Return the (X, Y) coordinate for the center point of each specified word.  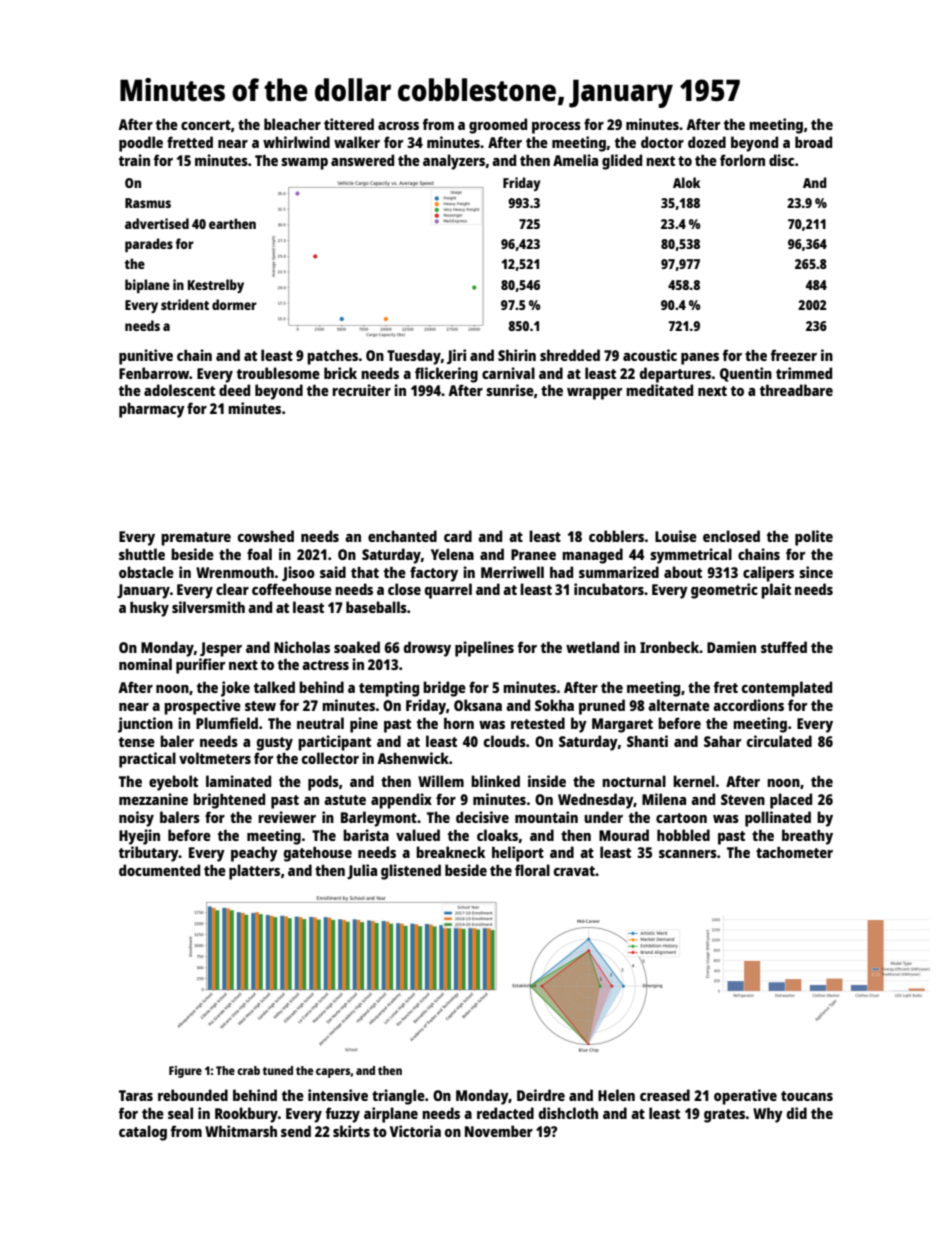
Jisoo (298, 573)
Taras (136, 1095)
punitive (146, 357)
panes (700, 359)
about (683, 572)
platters (254, 872)
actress (325, 665)
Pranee (533, 554)
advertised (157, 223)
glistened (411, 872)
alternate (679, 705)
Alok (686, 182)
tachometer (794, 852)
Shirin (517, 355)
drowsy (427, 649)
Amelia (575, 160)
